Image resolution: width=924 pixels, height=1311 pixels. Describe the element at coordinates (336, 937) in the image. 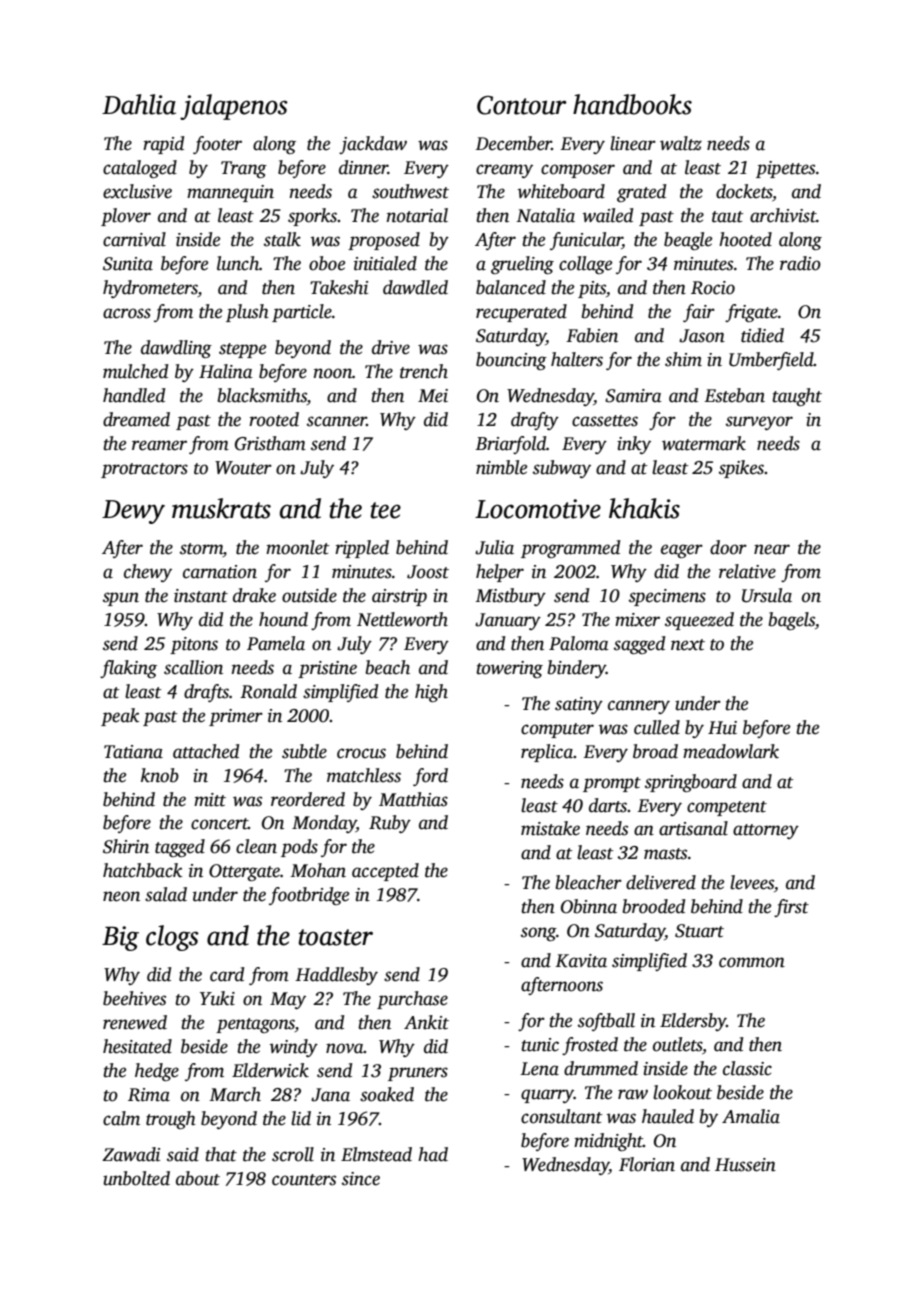

I see `toaster` at that location.
